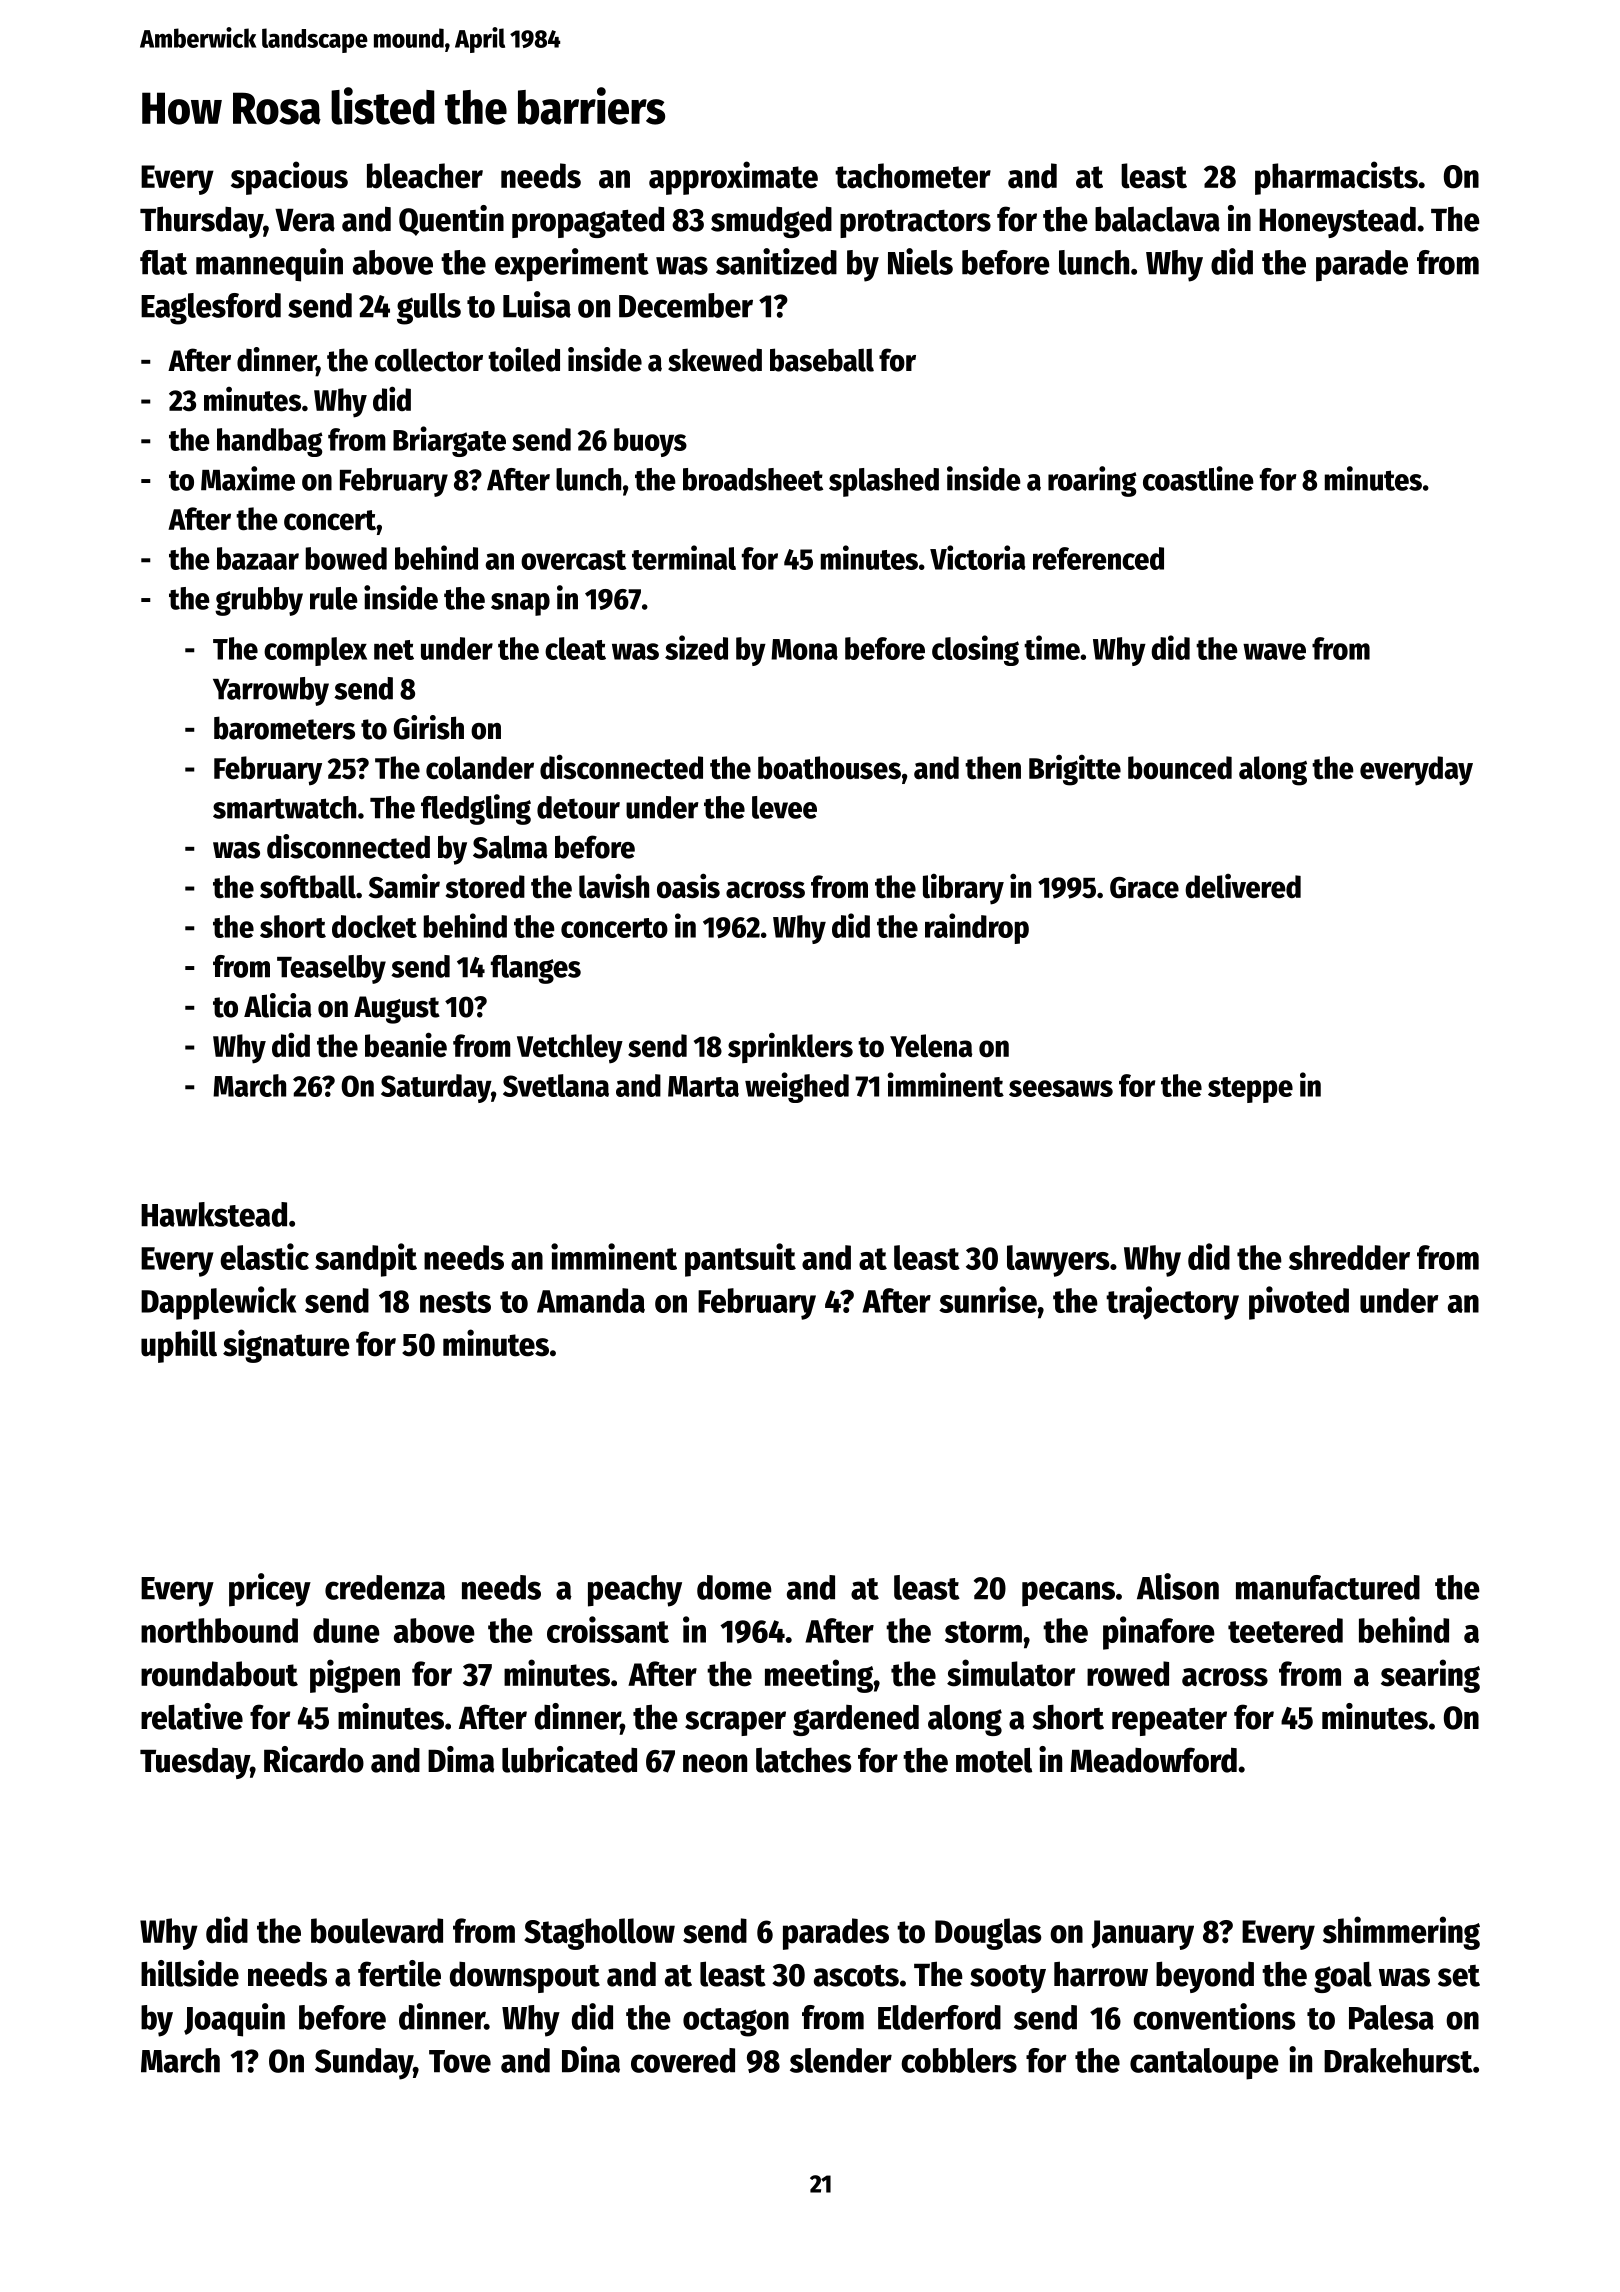 This document has height=2292, width=1620. I want to click on Hawkstead, so click(214, 1214).
